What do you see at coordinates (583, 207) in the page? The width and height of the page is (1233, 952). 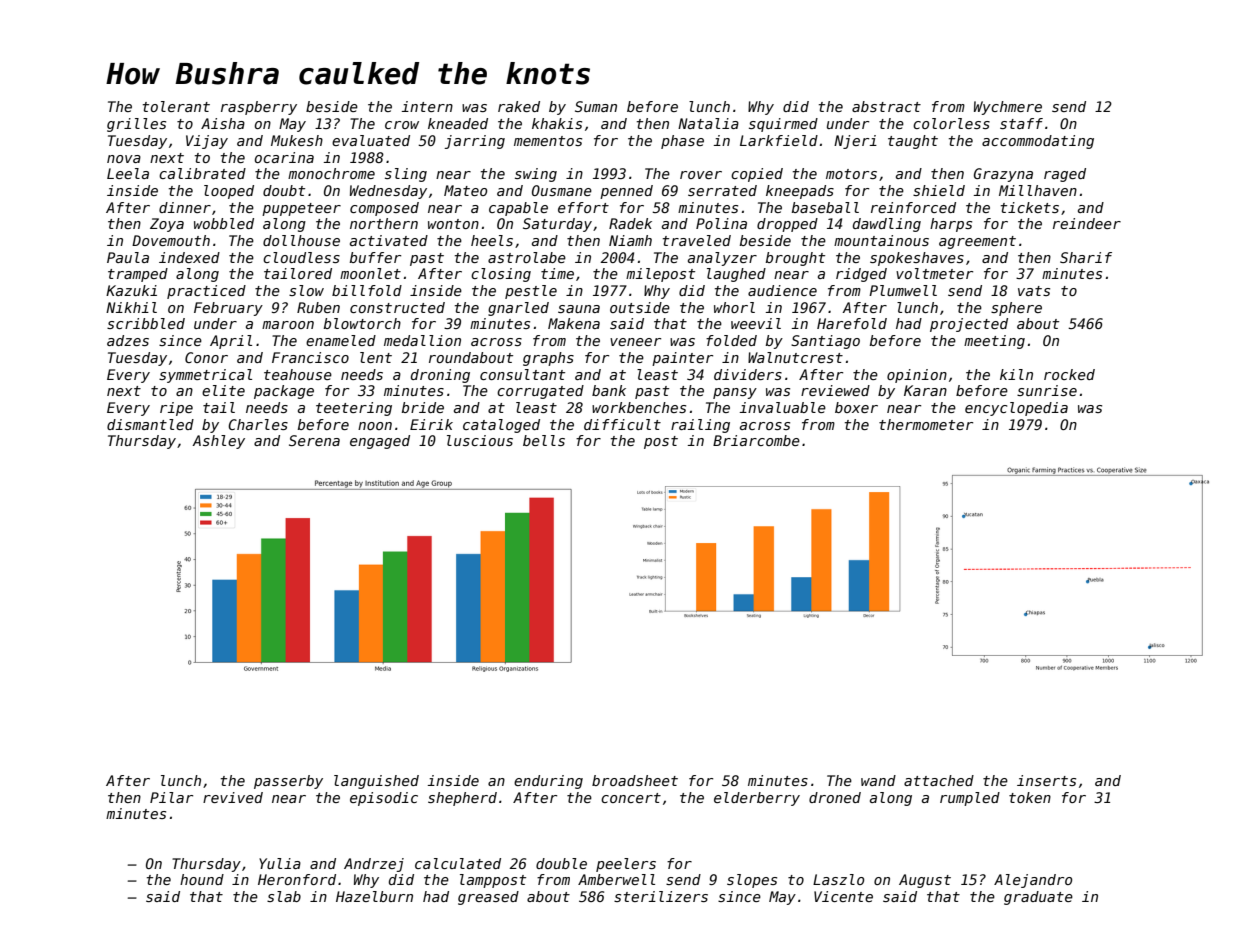 I see `effort` at bounding box center [583, 207].
